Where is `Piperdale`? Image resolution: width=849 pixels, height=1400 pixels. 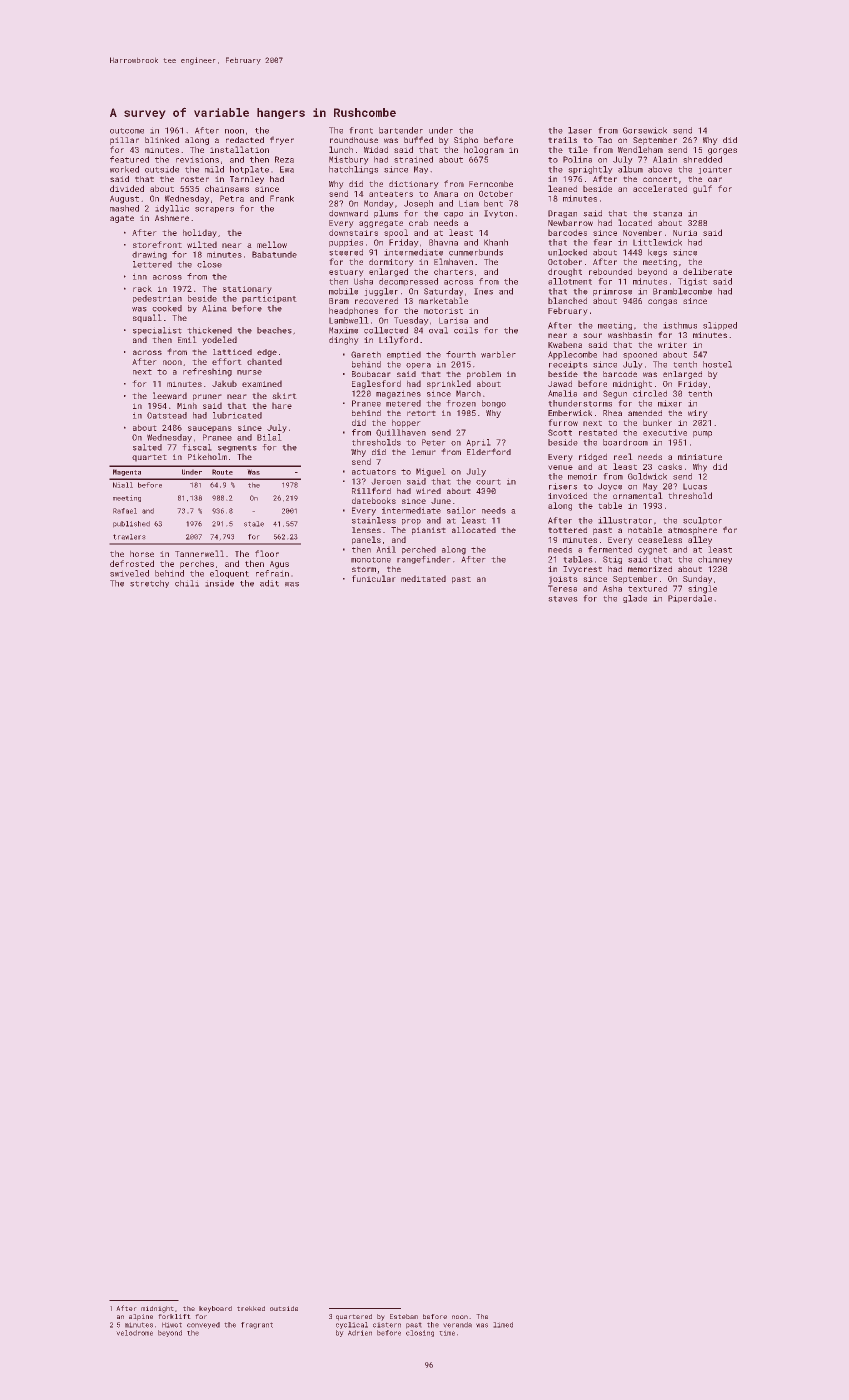 Piperdale is located at coordinates (690, 599).
